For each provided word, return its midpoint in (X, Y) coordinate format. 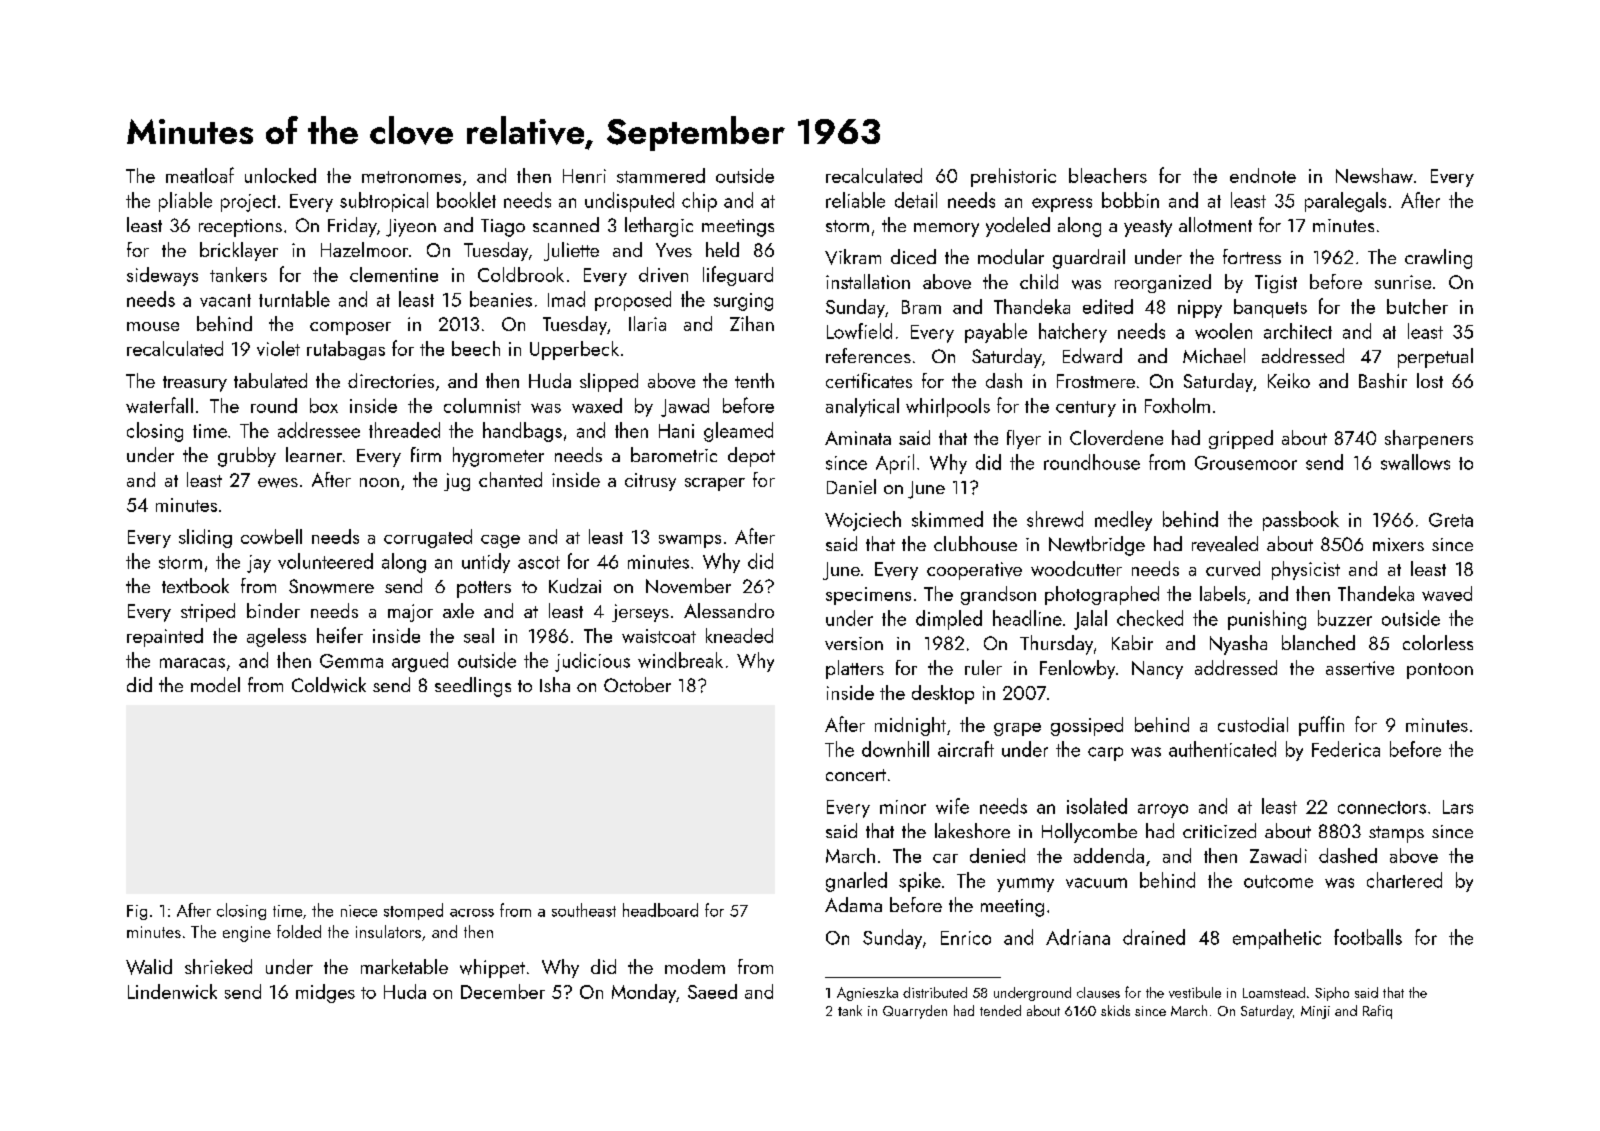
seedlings (473, 687)
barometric (674, 454)
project (248, 203)
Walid (149, 967)
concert (856, 775)
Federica (1346, 749)
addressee (319, 430)
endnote (1263, 175)
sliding (205, 538)
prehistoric (1013, 177)
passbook (1301, 521)
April (895, 464)
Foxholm (1177, 405)
